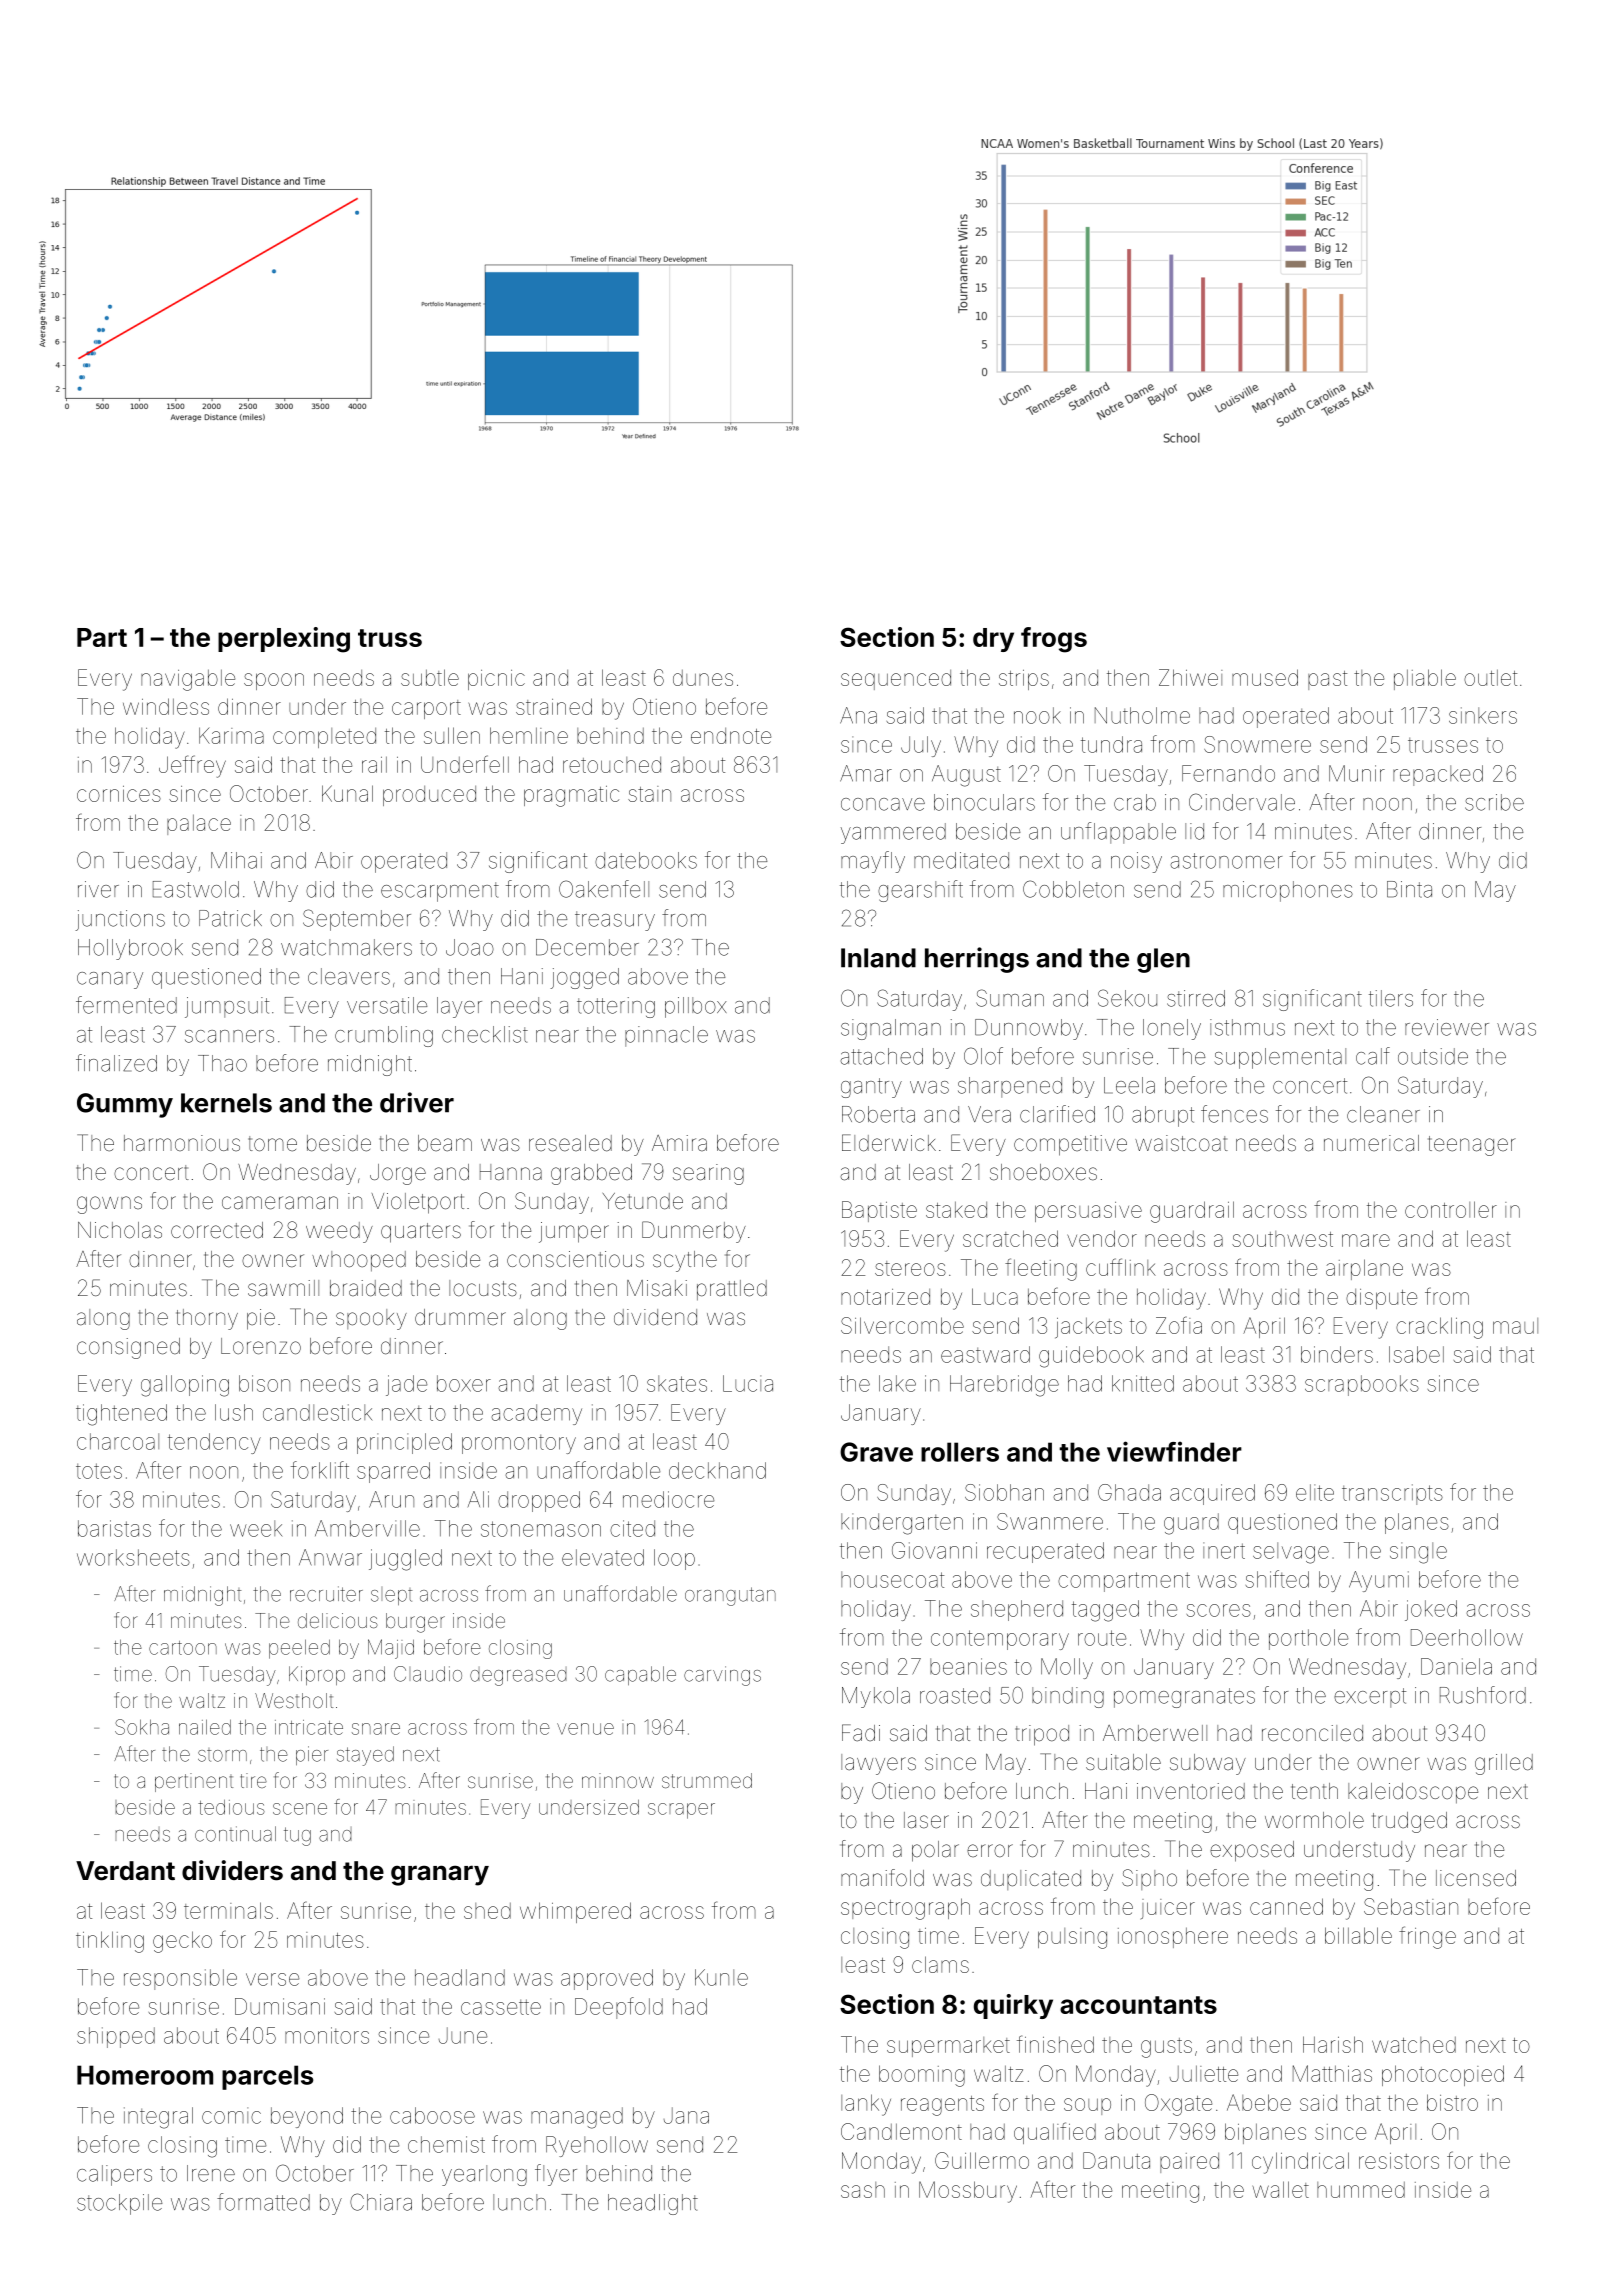 This page has width=1620, height=2292. What do you see at coordinates (1425, 679) in the page?
I see `pliable` at bounding box center [1425, 679].
